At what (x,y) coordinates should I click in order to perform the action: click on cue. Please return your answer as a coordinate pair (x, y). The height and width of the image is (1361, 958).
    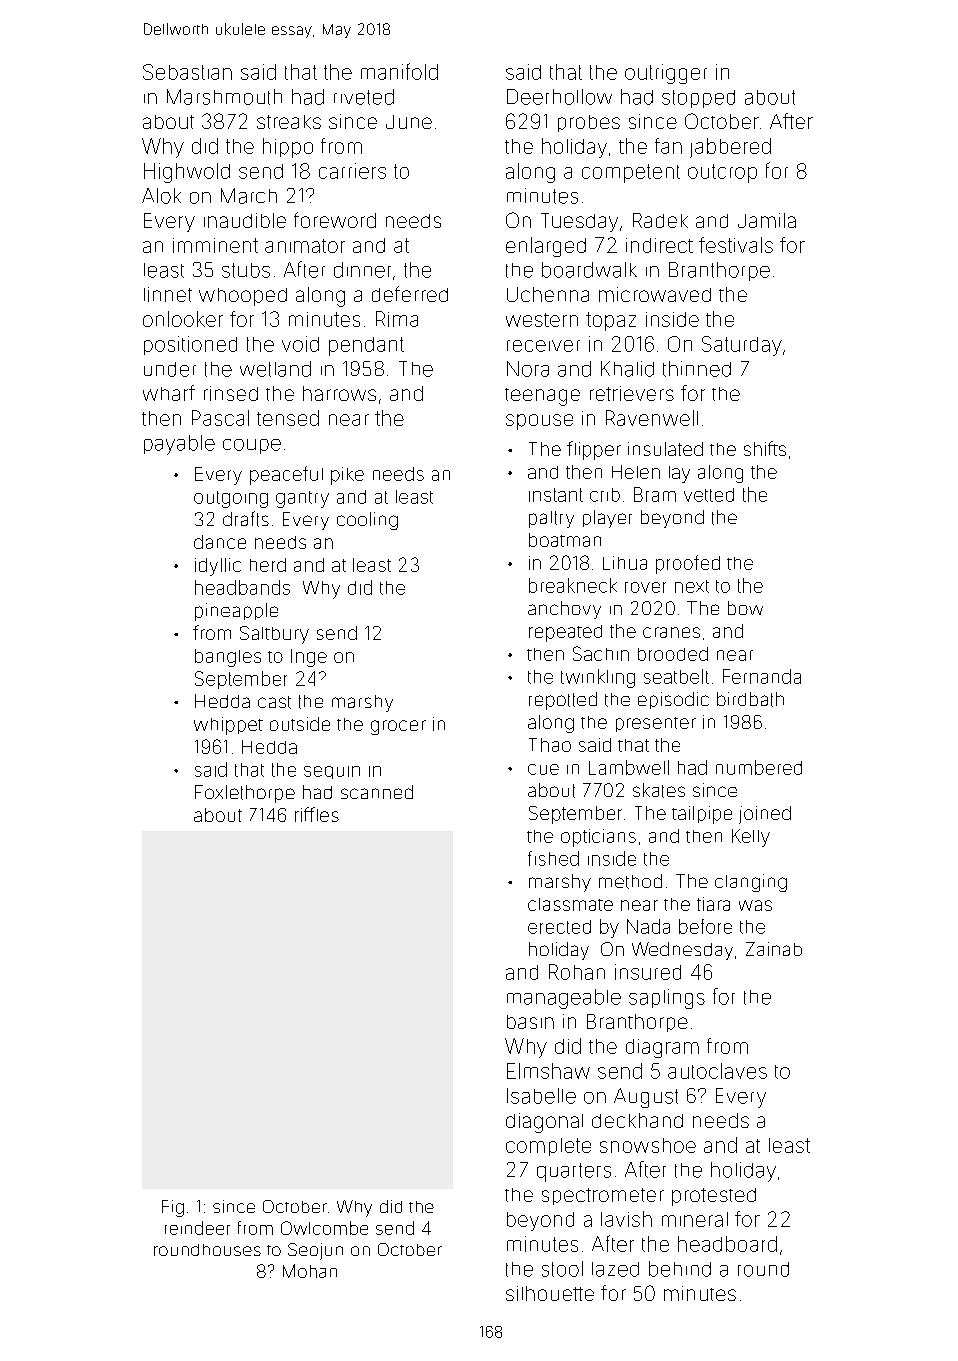
    Looking at the image, I should click on (543, 769).
